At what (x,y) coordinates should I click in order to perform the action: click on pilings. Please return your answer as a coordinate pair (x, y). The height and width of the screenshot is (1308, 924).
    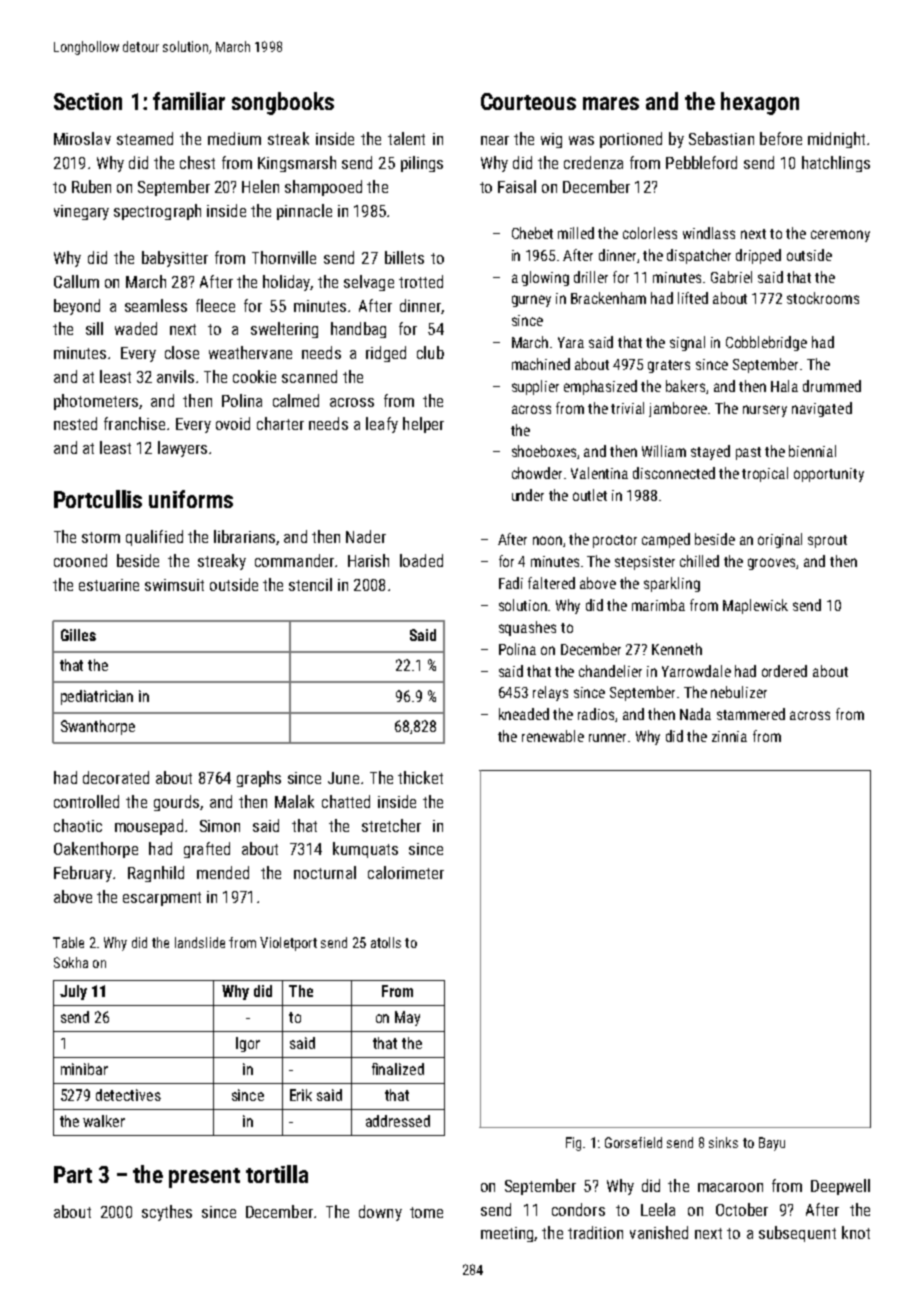
    Looking at the image, I should click on (422, 164).
